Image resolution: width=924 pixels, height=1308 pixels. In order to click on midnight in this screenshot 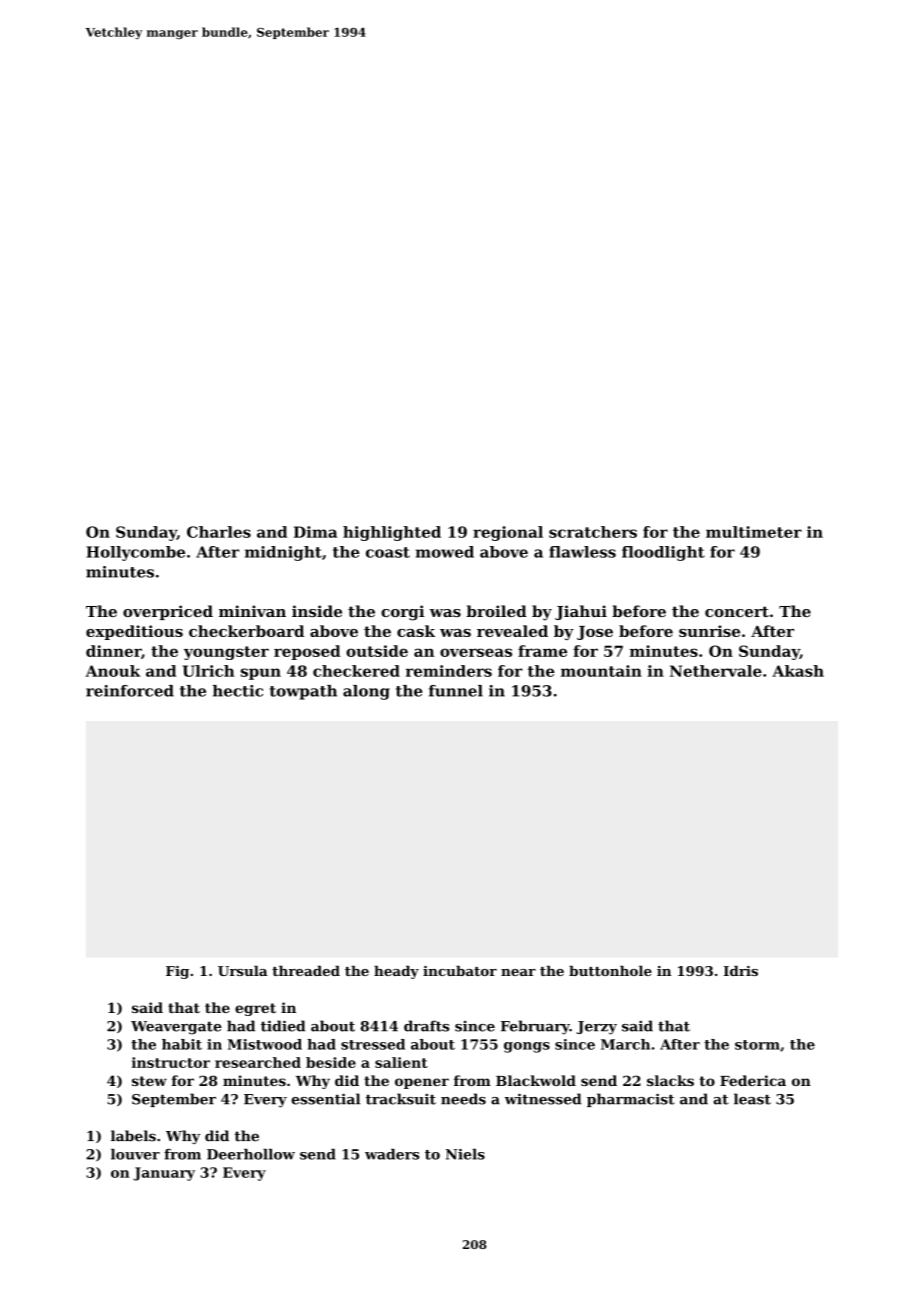, I will do `click(283, 553)`.
